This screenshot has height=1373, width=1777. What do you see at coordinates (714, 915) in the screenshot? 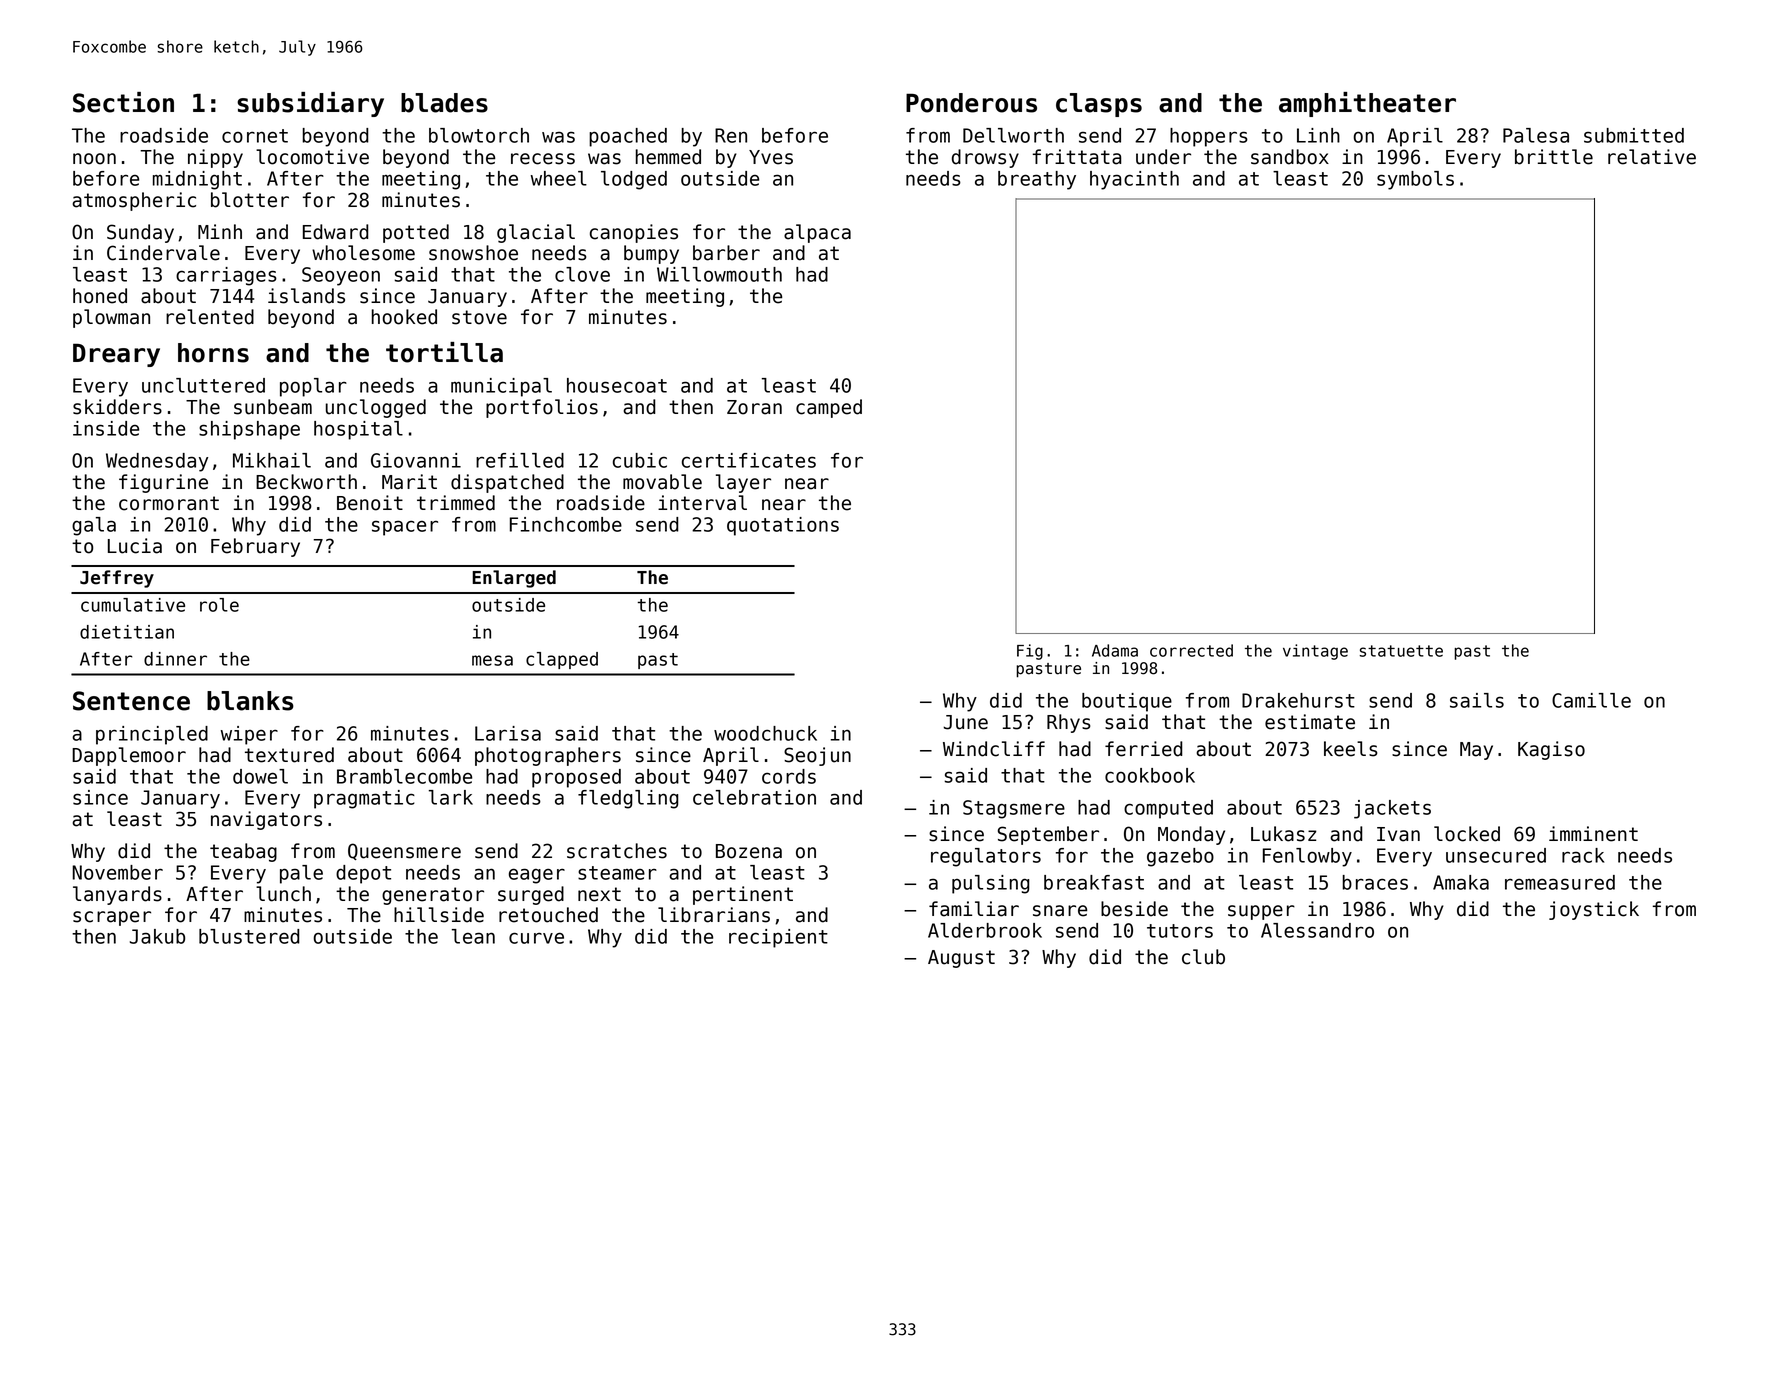
I see `librarians` at bounding box center [714, 915].
